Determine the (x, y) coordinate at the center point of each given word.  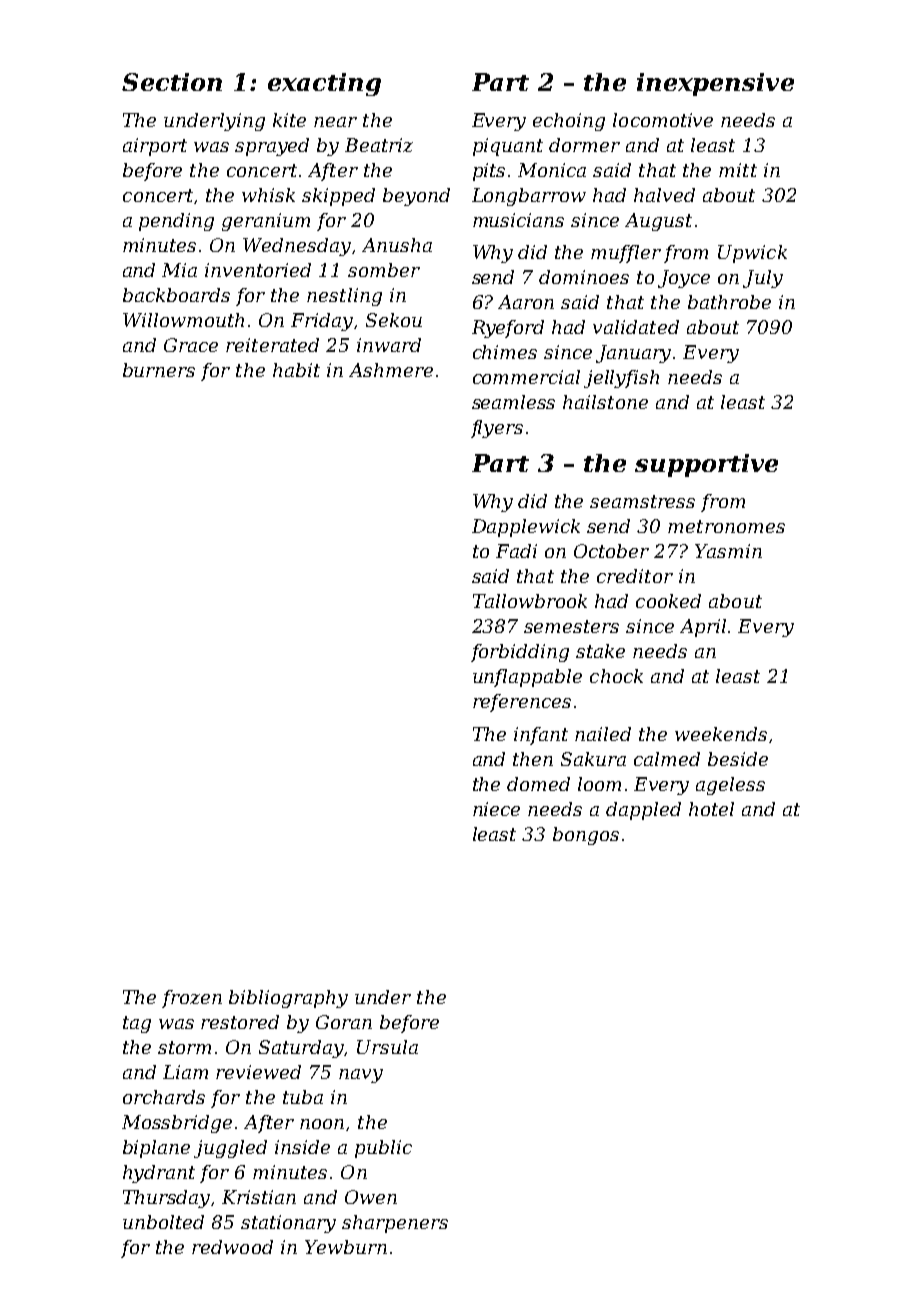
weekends (721, 734)
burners (159, 370)
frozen (192, 999)
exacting (324, 84)
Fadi (516, 551)
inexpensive (715, 84)
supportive (706, 465)
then (533, 759)
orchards (164, 1097)
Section (172, 82)
